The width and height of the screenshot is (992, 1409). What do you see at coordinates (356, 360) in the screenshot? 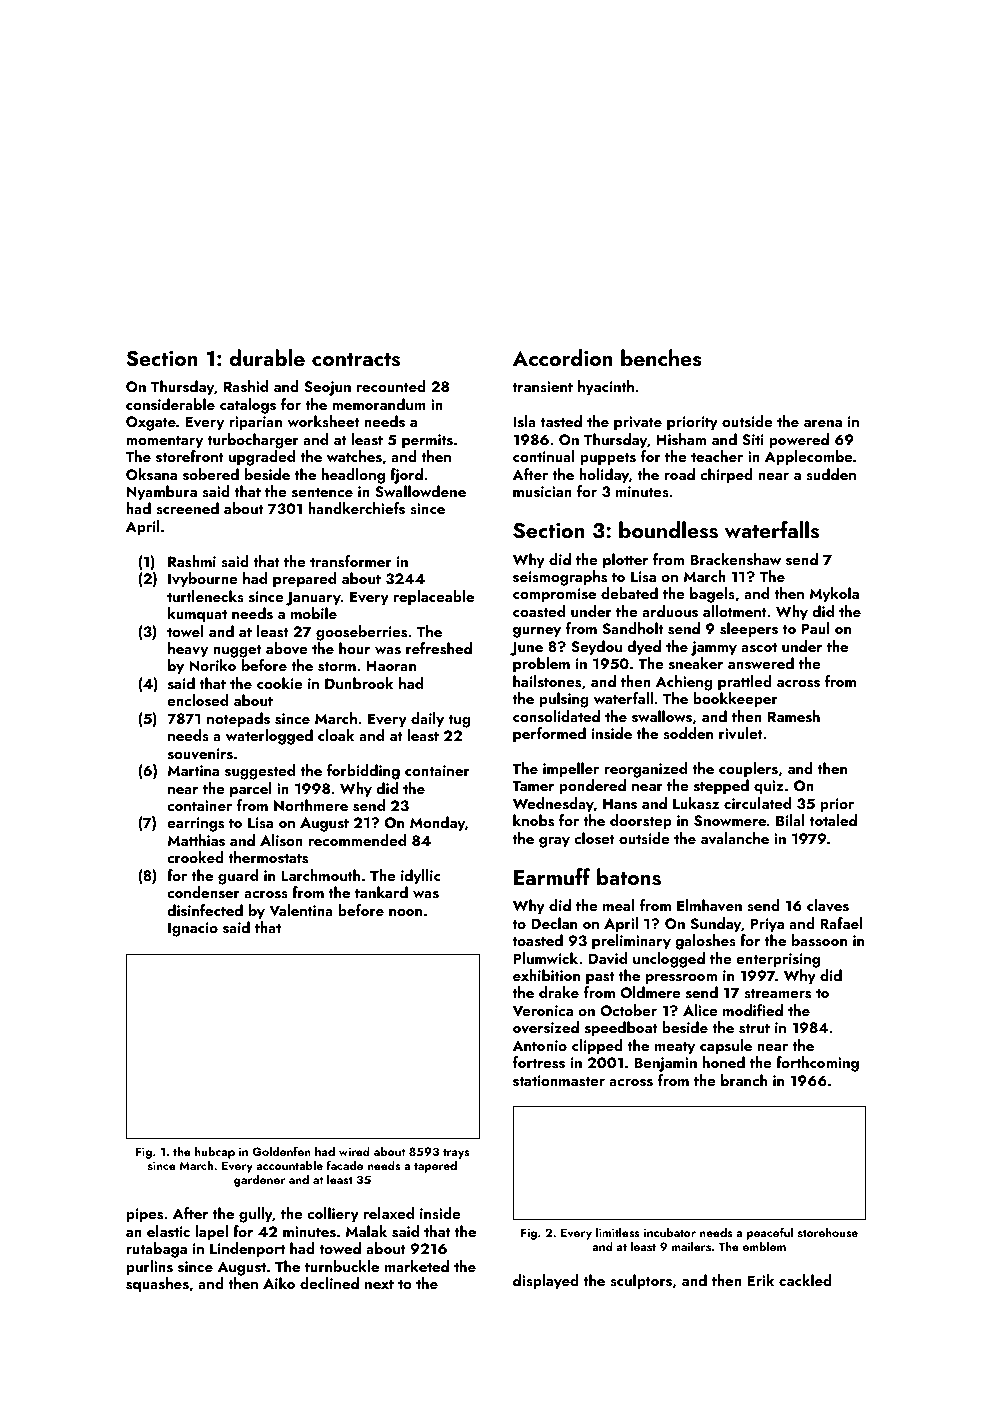
I see `contracts` at bounding box center [356, 360].
